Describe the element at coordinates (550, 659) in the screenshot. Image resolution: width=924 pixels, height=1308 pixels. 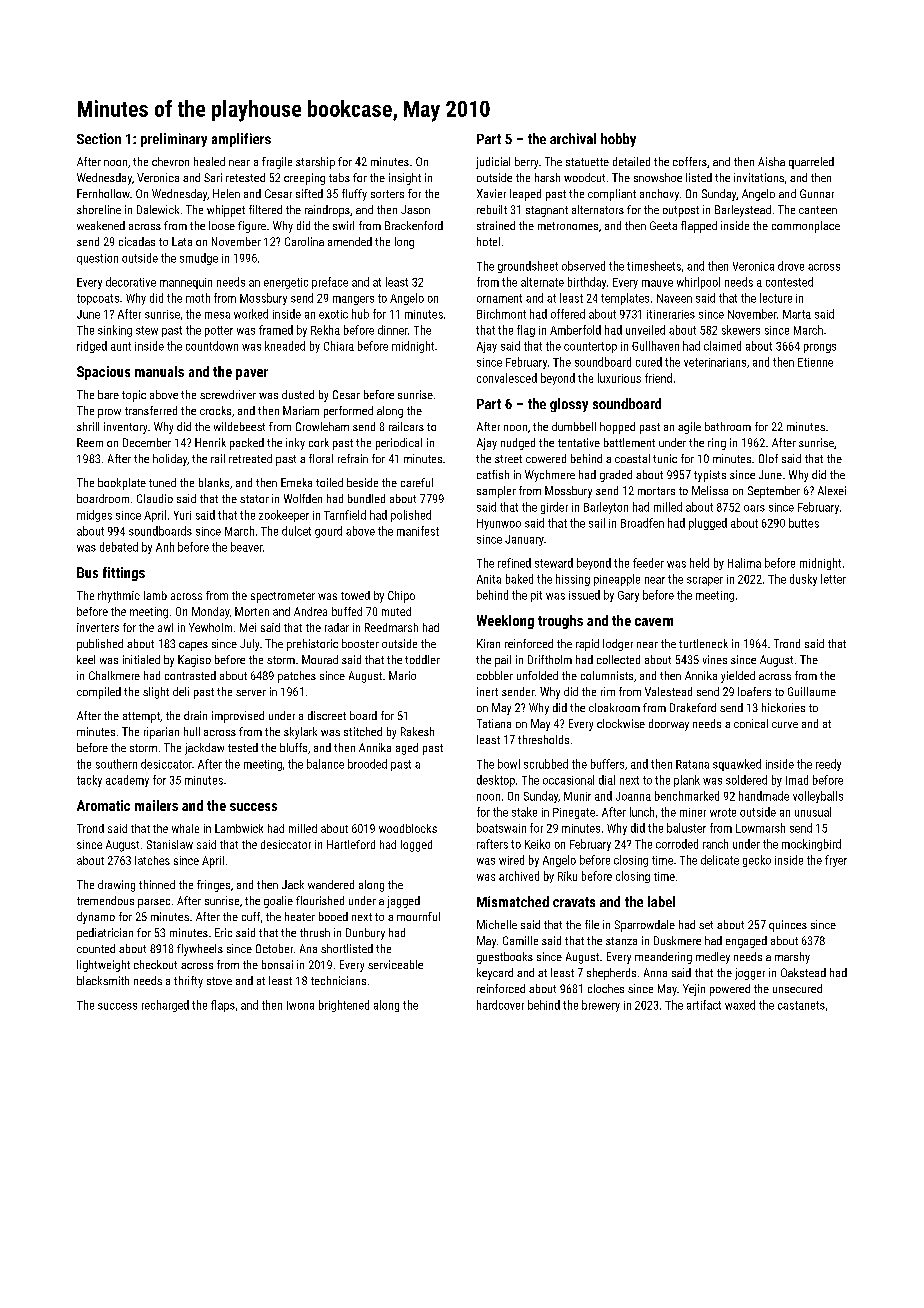
I see `Driftholm` at that location.
